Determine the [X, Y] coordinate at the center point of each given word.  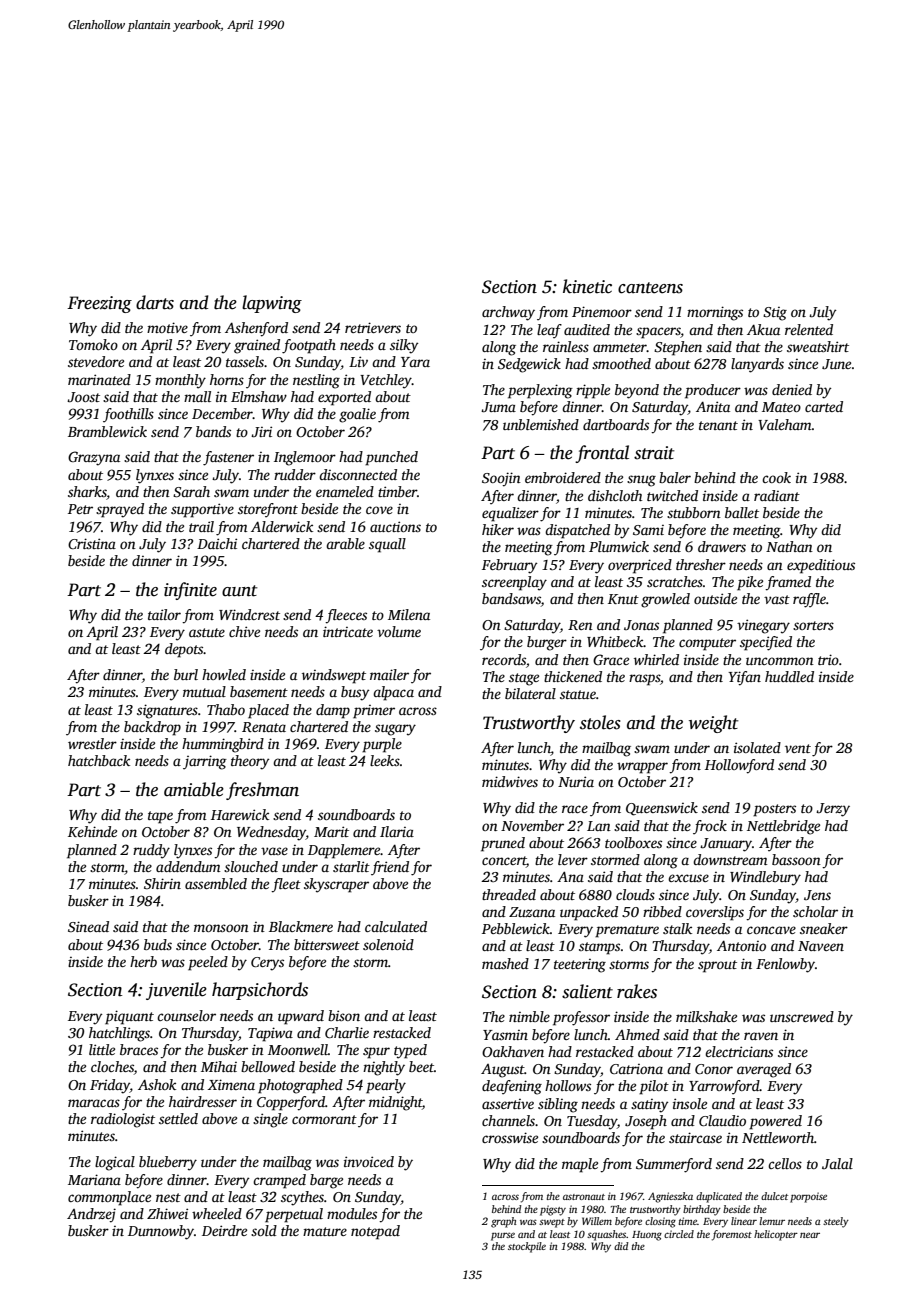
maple [580, 1165]
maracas [94, 1103]
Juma [498, 407]
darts [155, 302]
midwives [510, 781]
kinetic [587, 286]
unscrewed [802, 1016]
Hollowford [739, 766]
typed [410, 1051]
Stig [775, 314]
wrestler [92, 743]
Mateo [781, 407]
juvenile [176, 991]
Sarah [191, 491]
